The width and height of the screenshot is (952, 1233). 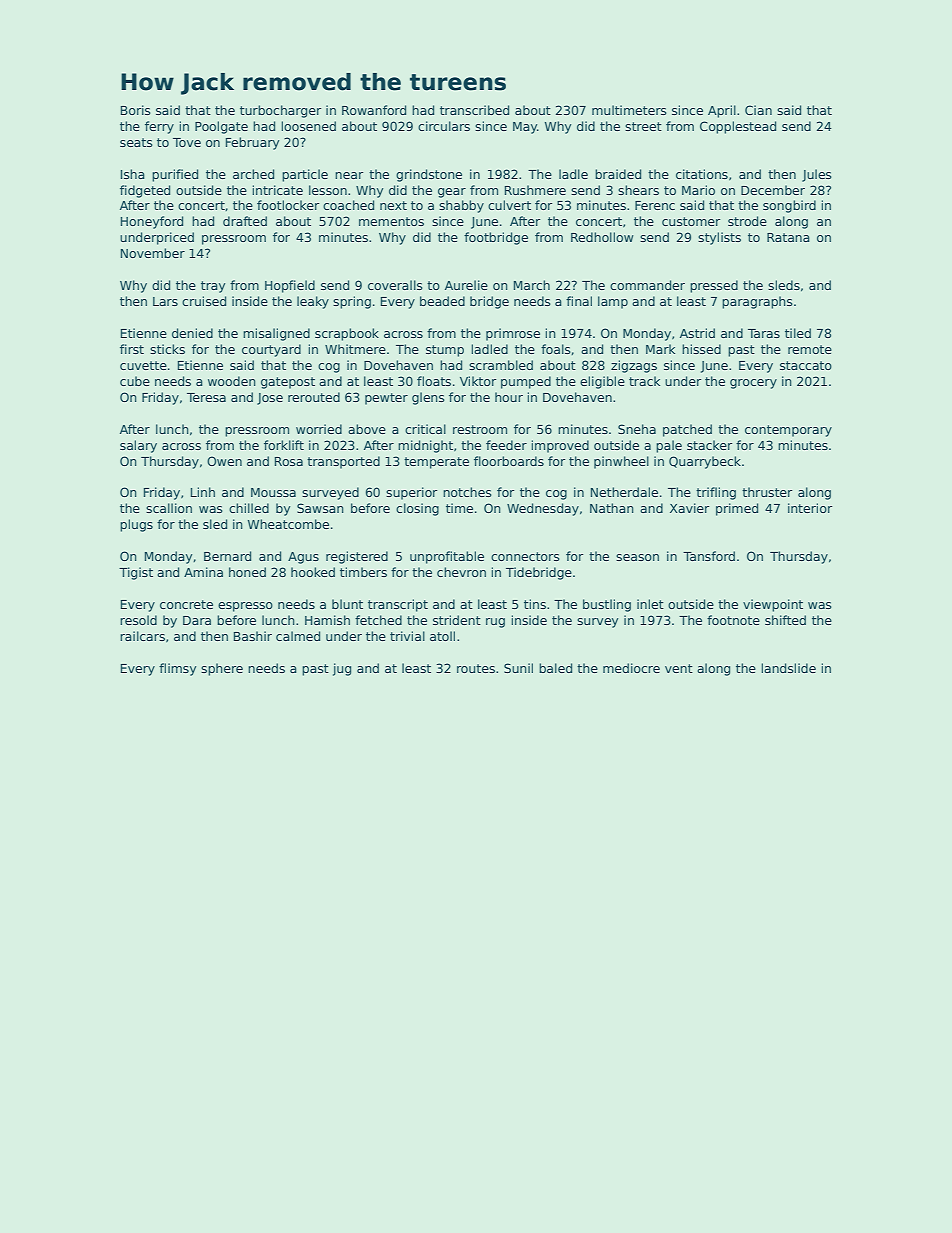 What do you see at coordinates (136, 525) in the screenshot?
I see `plugs` at bounding box center [136, 525].
